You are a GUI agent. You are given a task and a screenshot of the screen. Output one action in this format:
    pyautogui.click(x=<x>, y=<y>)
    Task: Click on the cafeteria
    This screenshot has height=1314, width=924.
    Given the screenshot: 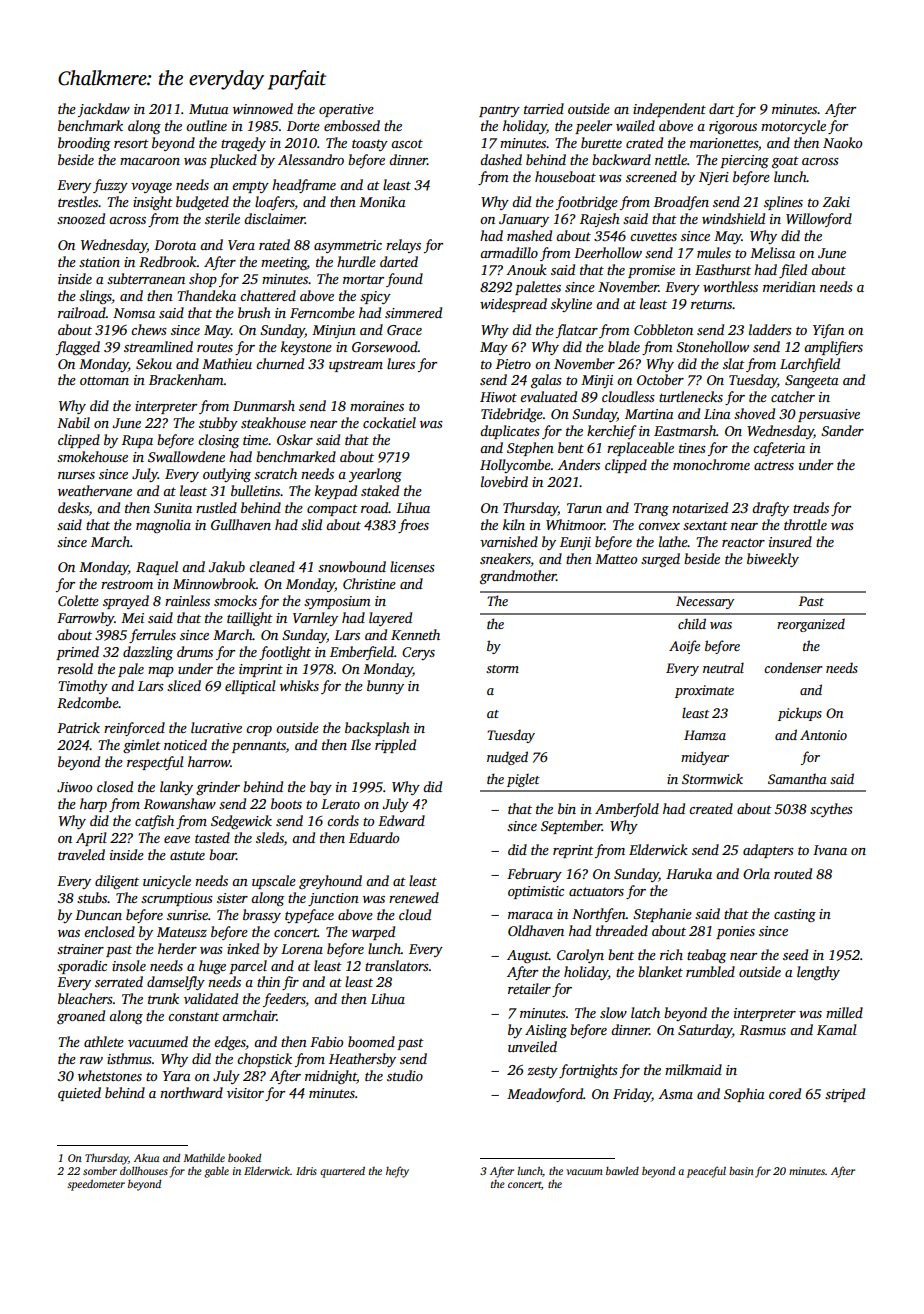 What is the action you would take?
    pyautogui.click(x=779, y=449)
